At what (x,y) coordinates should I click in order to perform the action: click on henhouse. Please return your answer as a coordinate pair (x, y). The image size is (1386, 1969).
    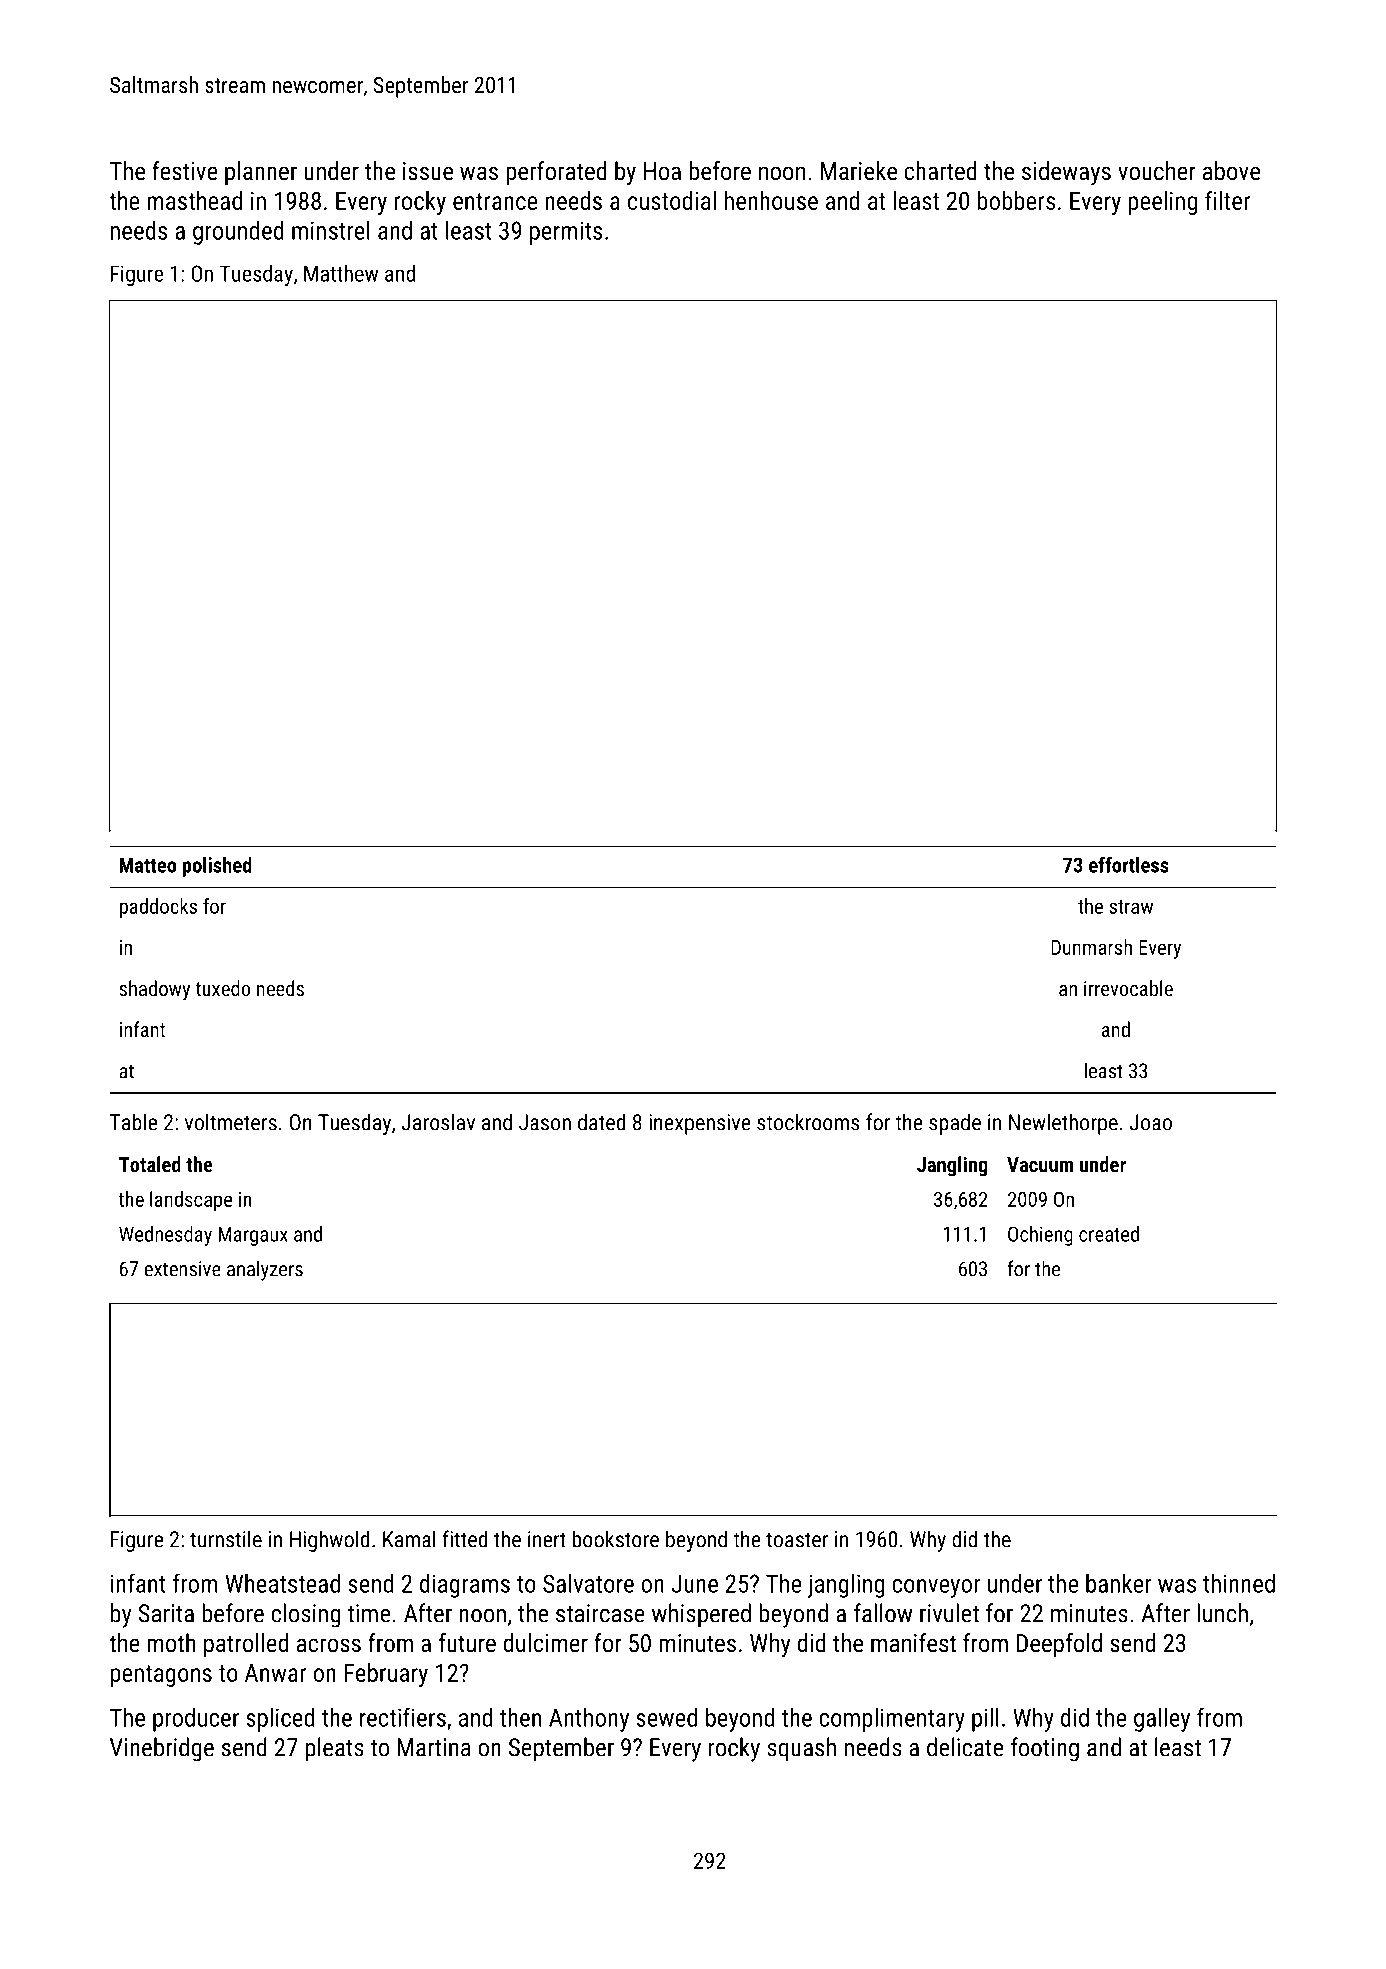
    Looking at the image, I should click on (771, 200).
